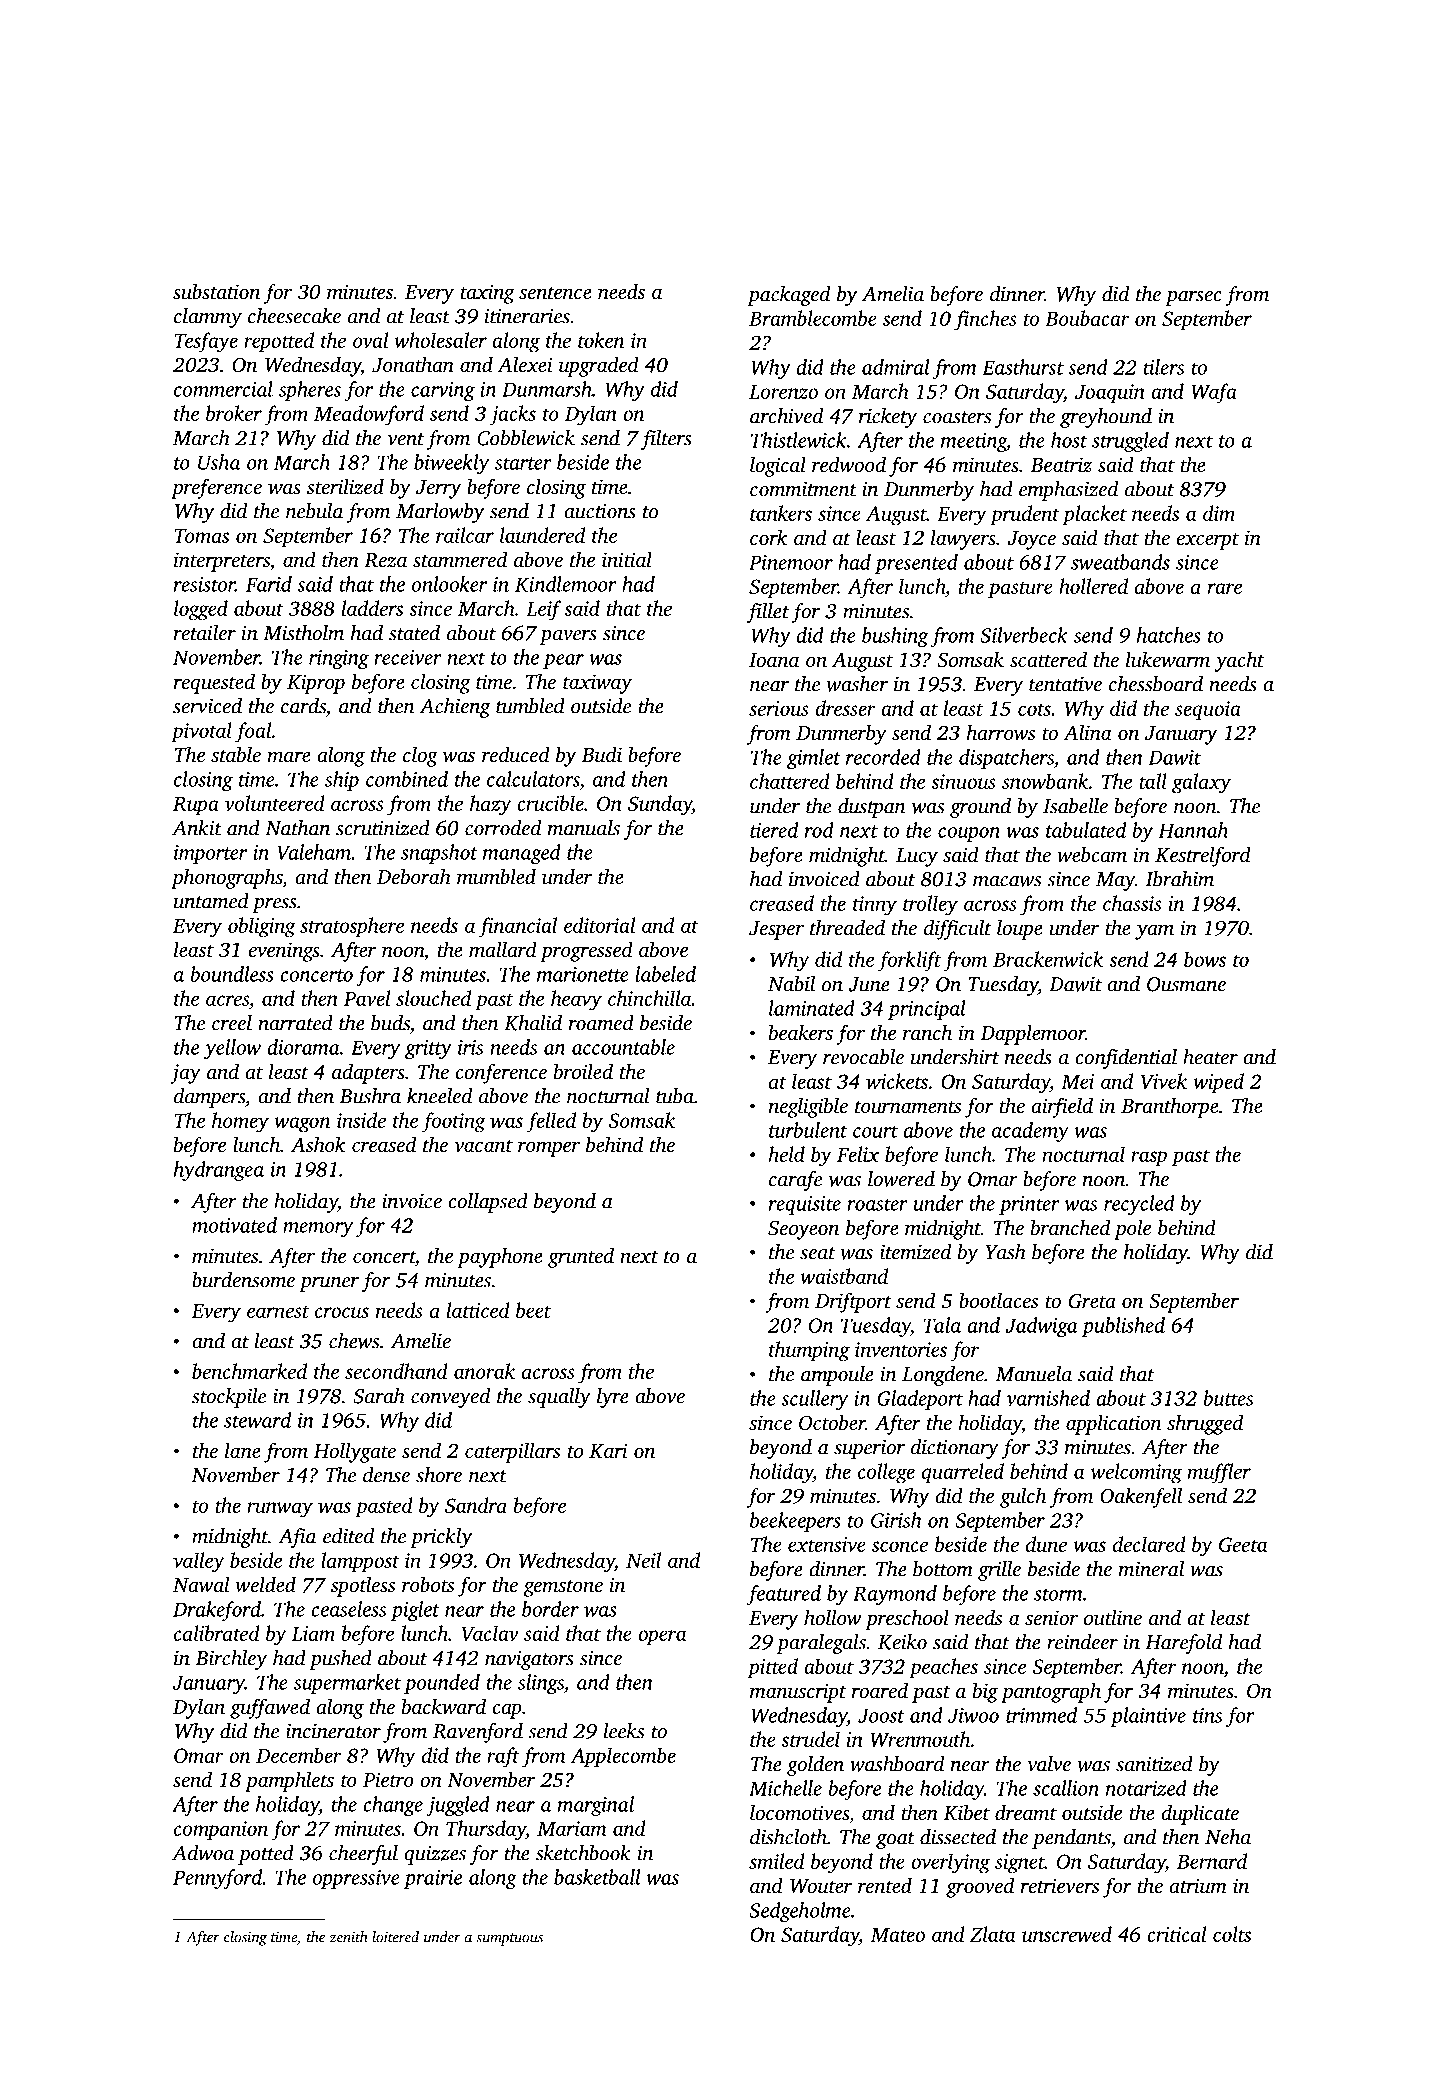 The height and width of the screenshot is (2100, 1450). I want to click on packaged, so click(789, 296).
